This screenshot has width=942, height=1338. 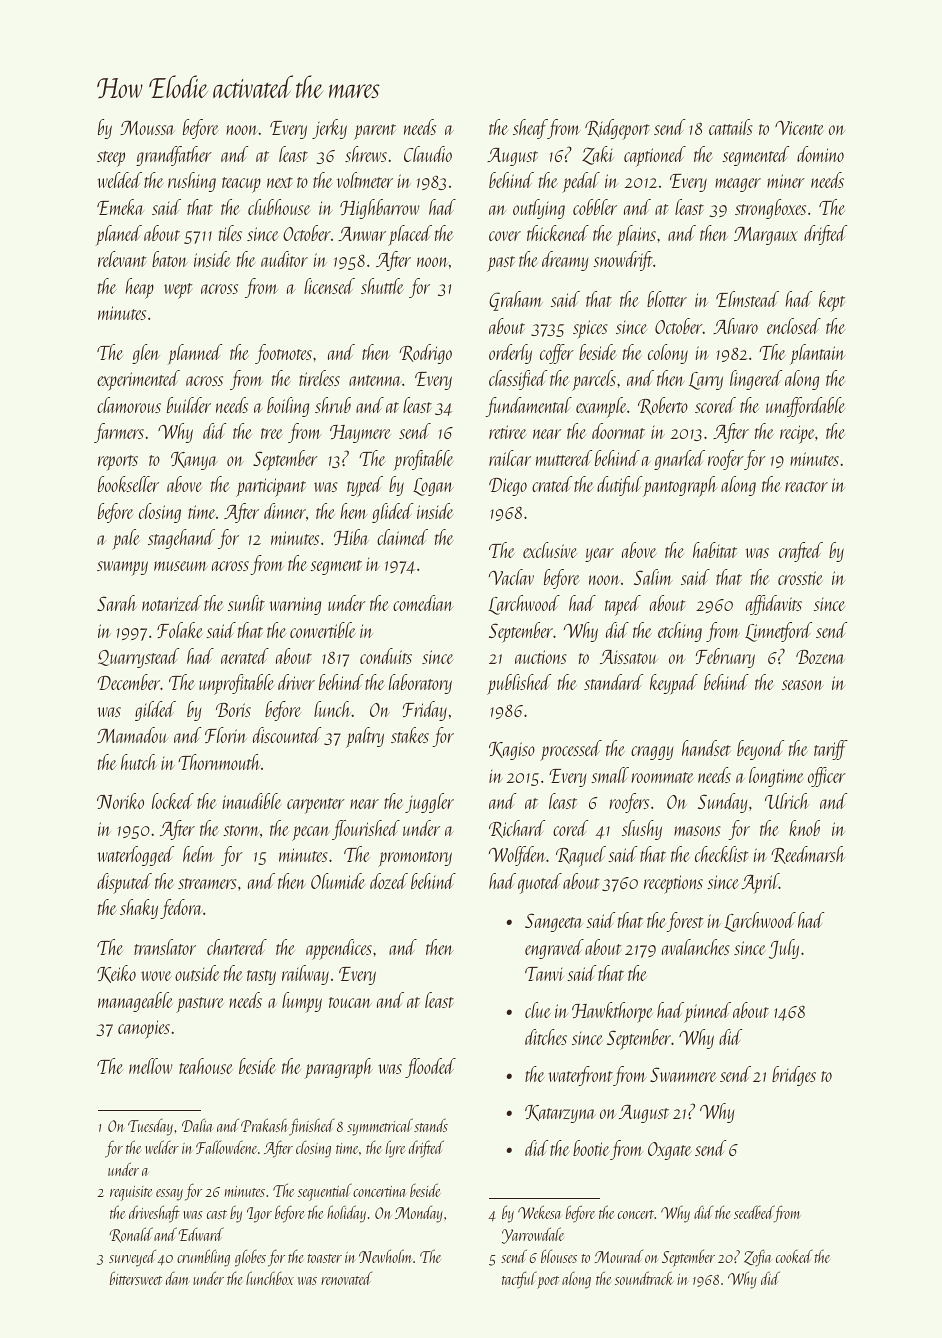 I want to click on baton, so click(x=170, y=259).
